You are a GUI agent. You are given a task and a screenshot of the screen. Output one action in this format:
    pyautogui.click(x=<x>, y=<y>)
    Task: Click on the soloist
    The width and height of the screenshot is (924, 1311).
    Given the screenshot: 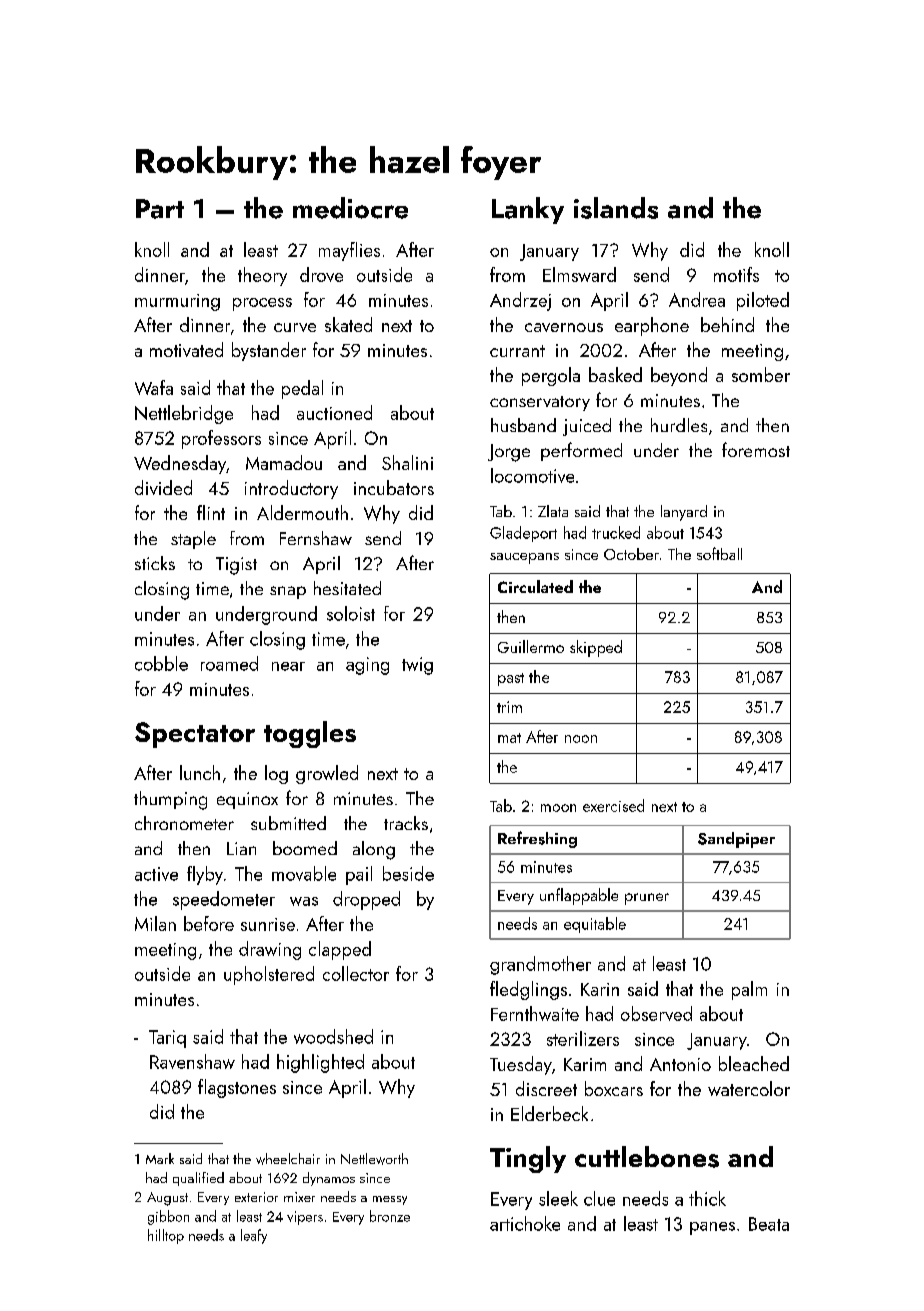 What is the action you would take?
    pyautogui.click(x=351, y=613)
